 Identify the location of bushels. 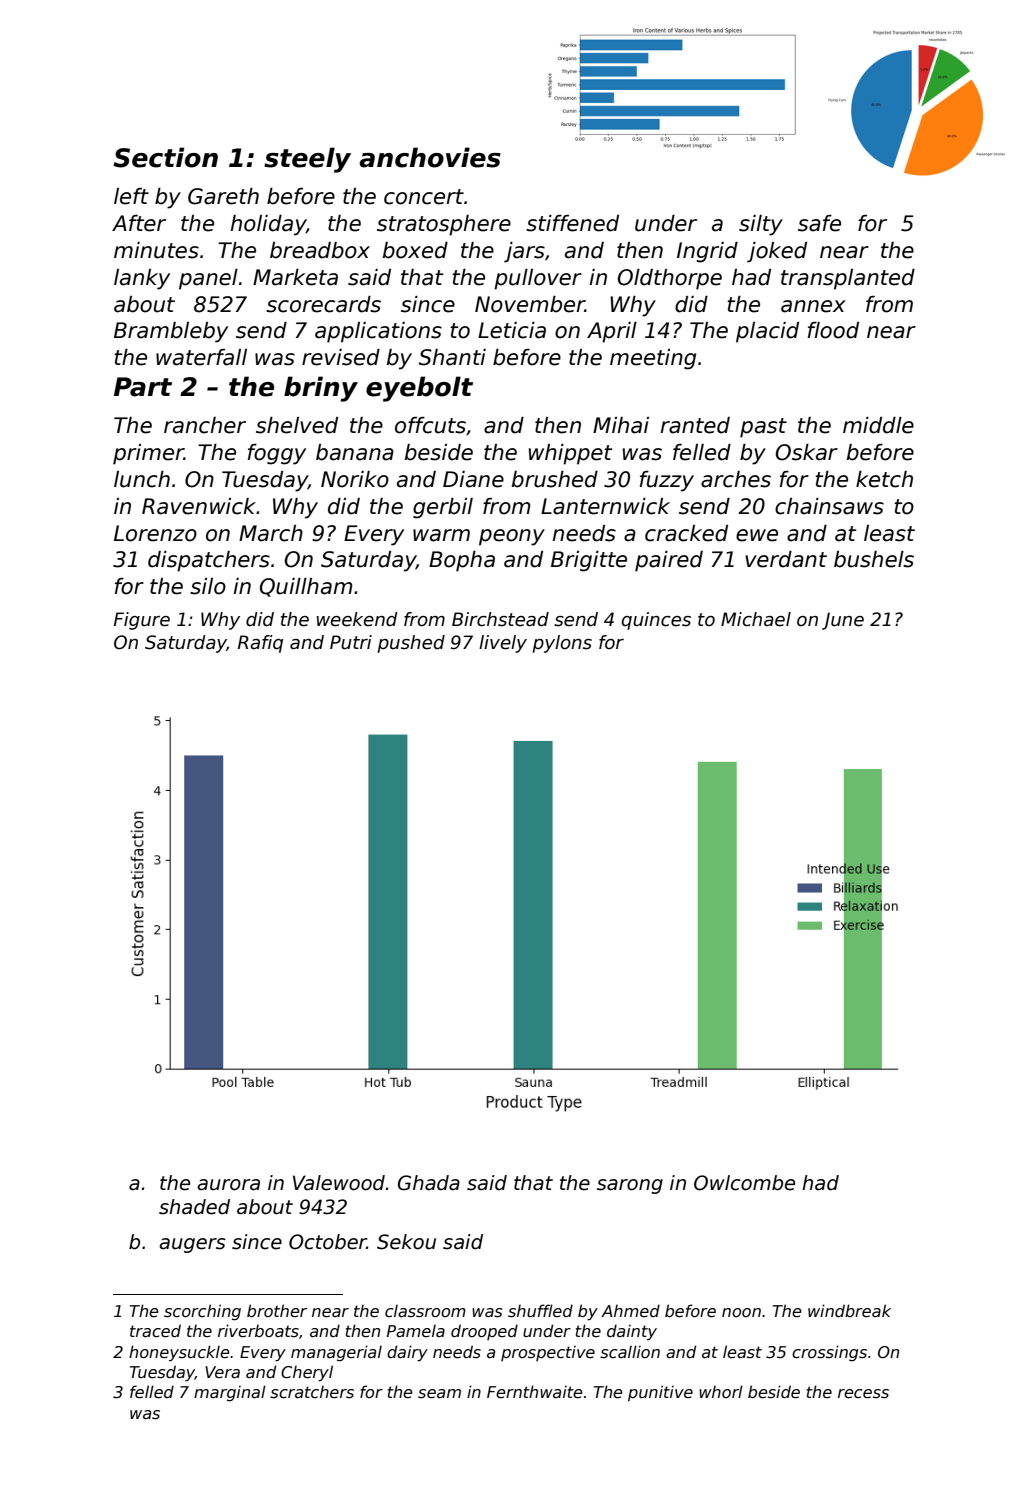
(874, 559).
